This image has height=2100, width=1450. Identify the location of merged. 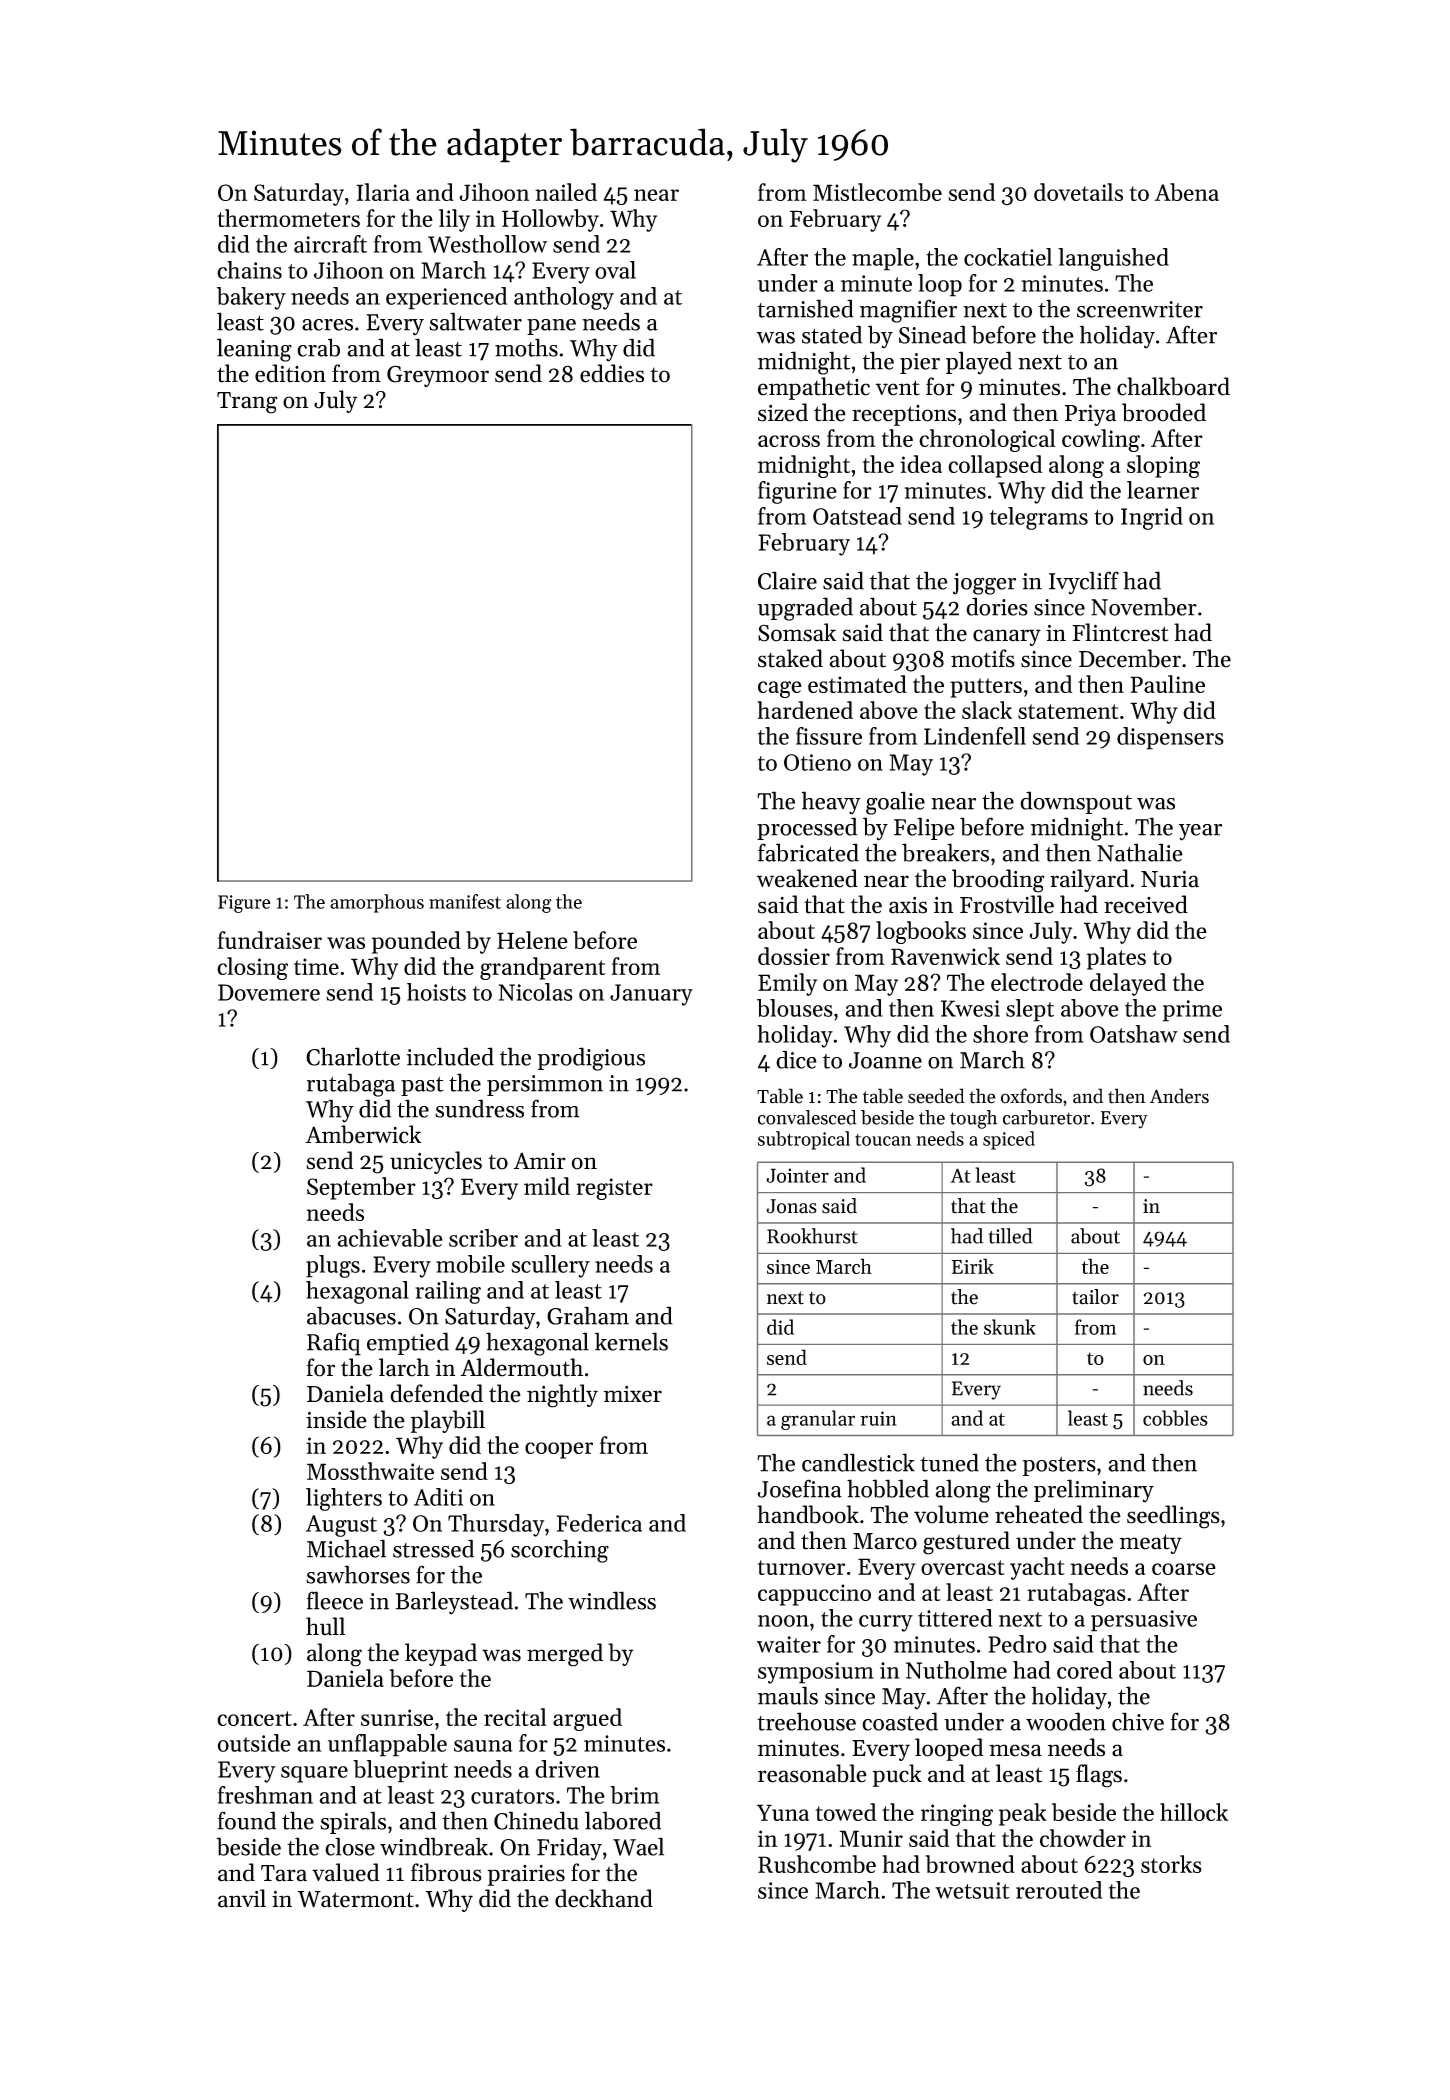
(565, 1655).
